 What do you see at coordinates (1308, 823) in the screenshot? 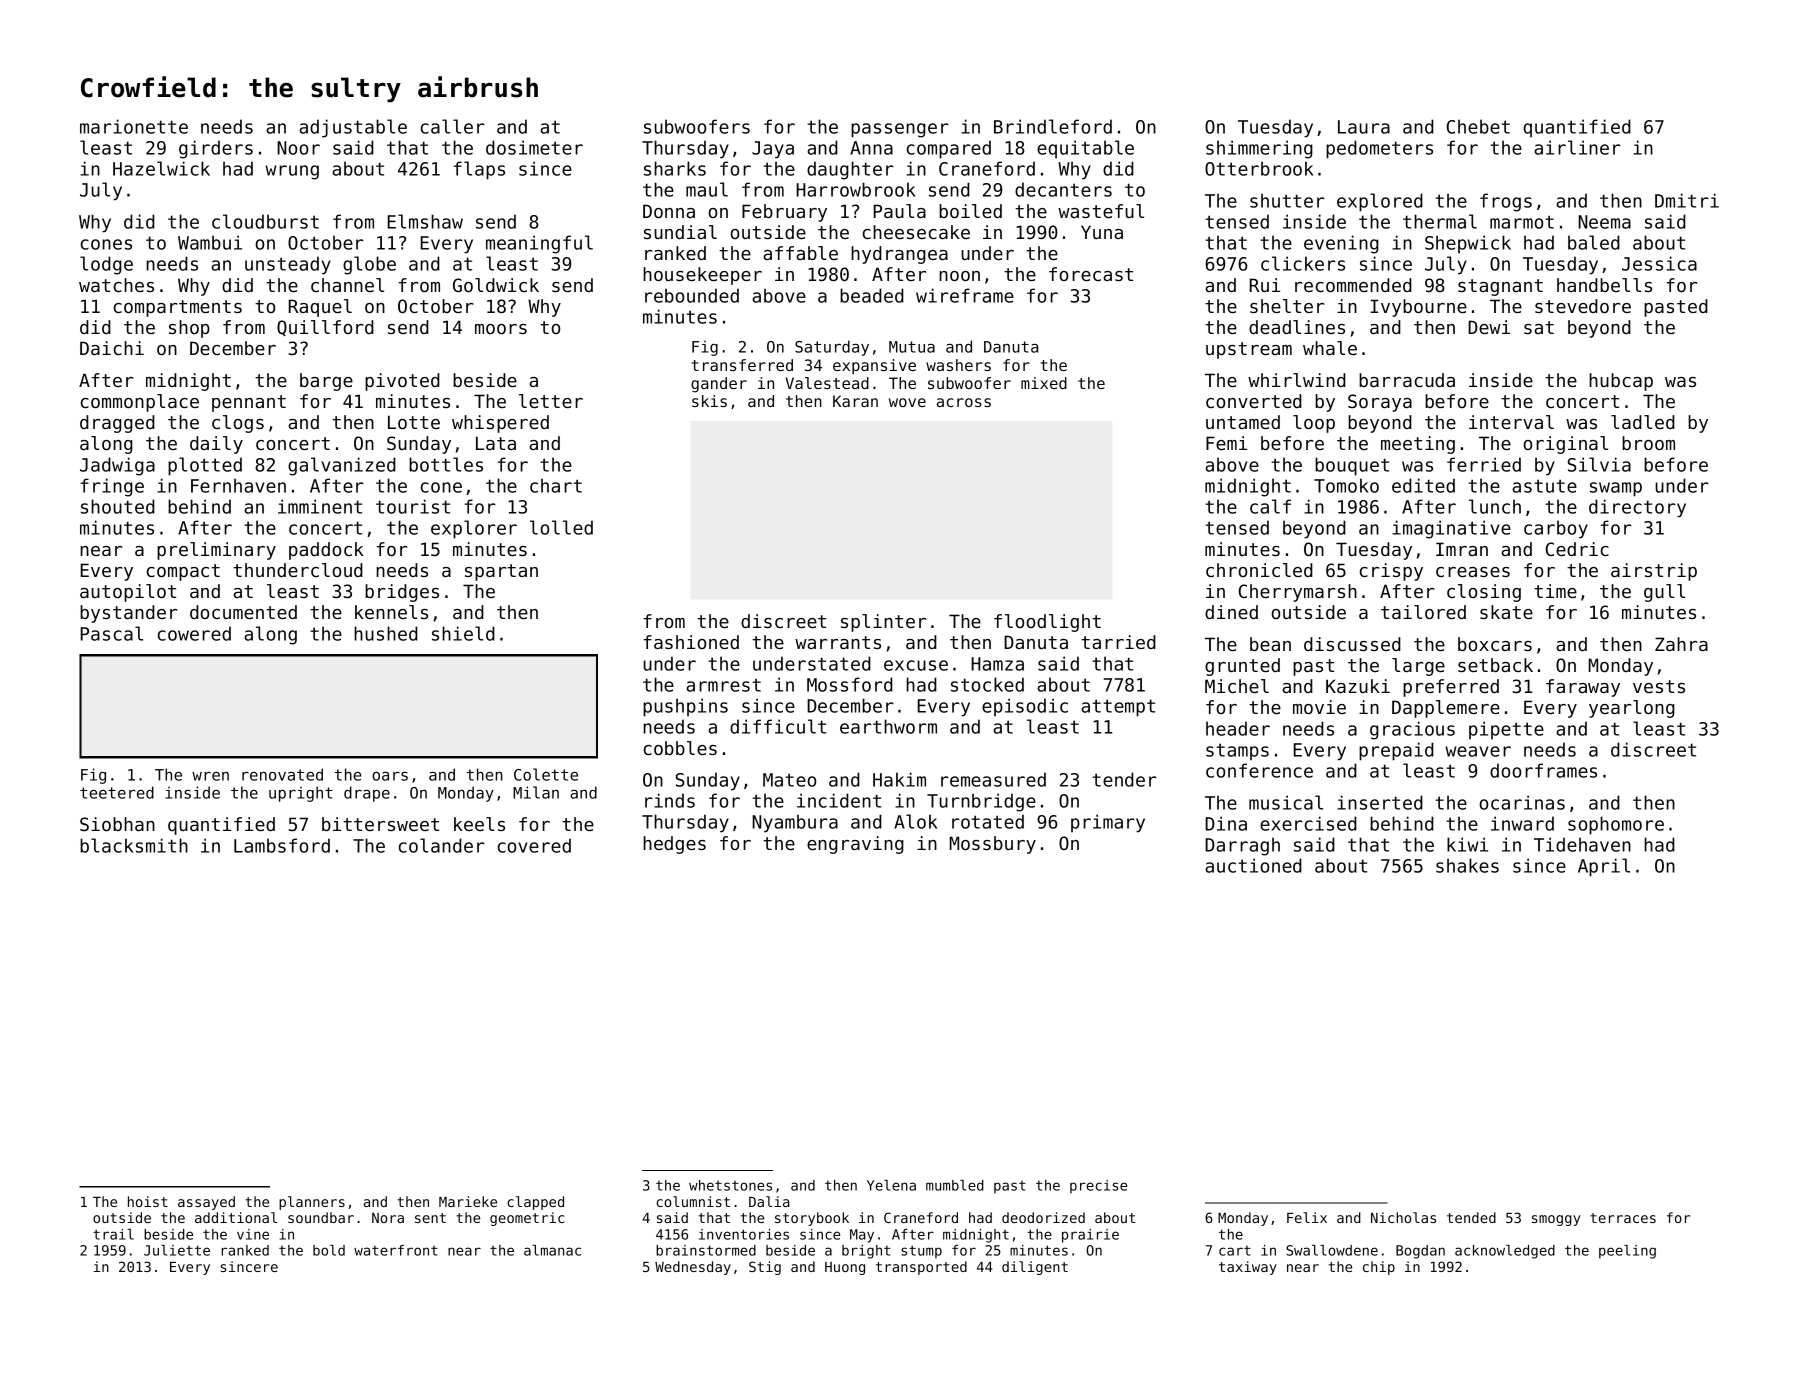
I see `exercised` at bounding box center [1308, 823].
